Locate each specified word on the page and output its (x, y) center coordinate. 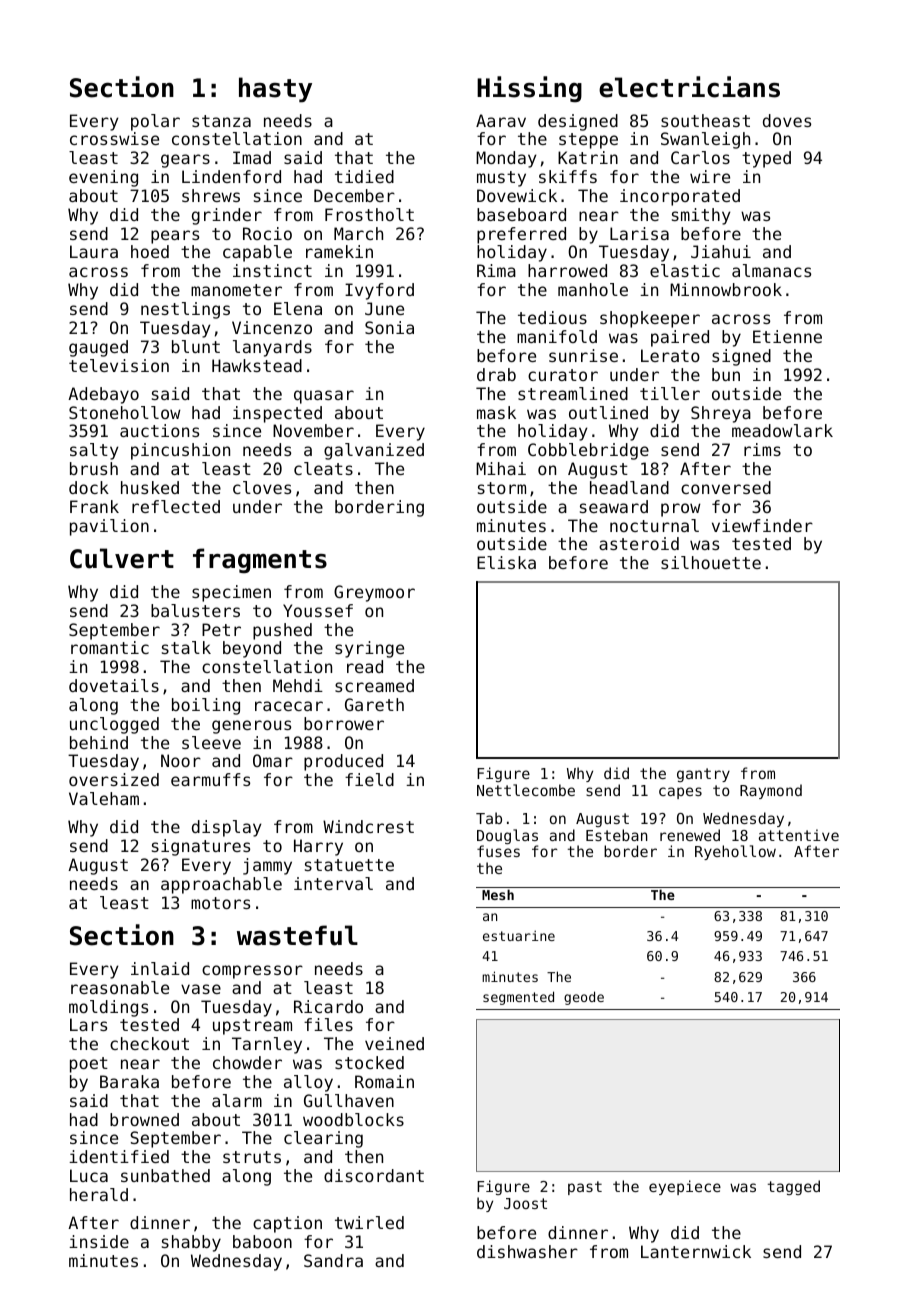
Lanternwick (696, 1251)
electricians (689, 87)
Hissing (529, 89)
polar (155, 122)
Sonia (389, 327)
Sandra (333, 1260)
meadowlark (782, 430)
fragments (260, 560)
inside (99, 1241)
